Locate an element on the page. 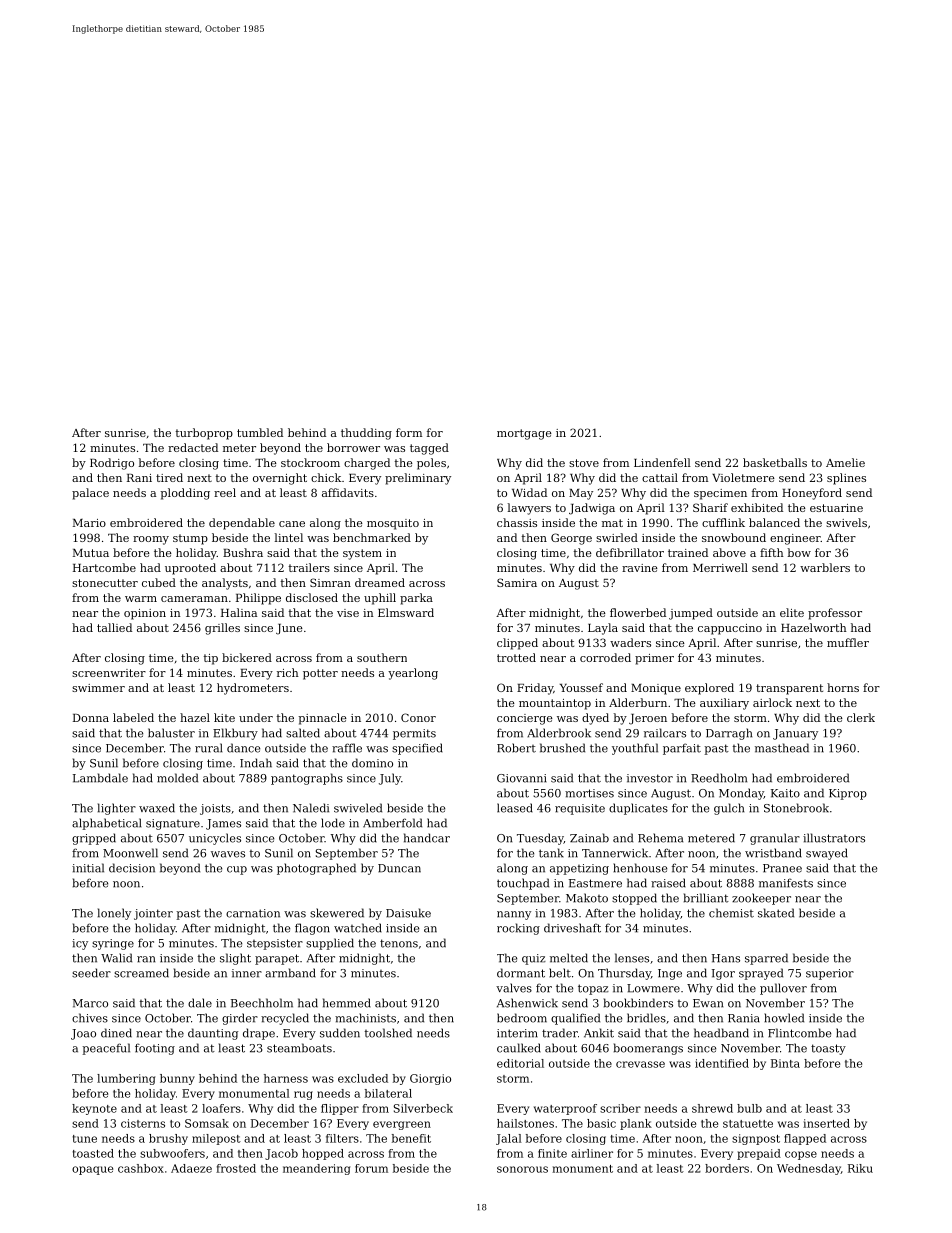 This image has width=952, height=1233. requisite is located at coordinates (580, 809).
